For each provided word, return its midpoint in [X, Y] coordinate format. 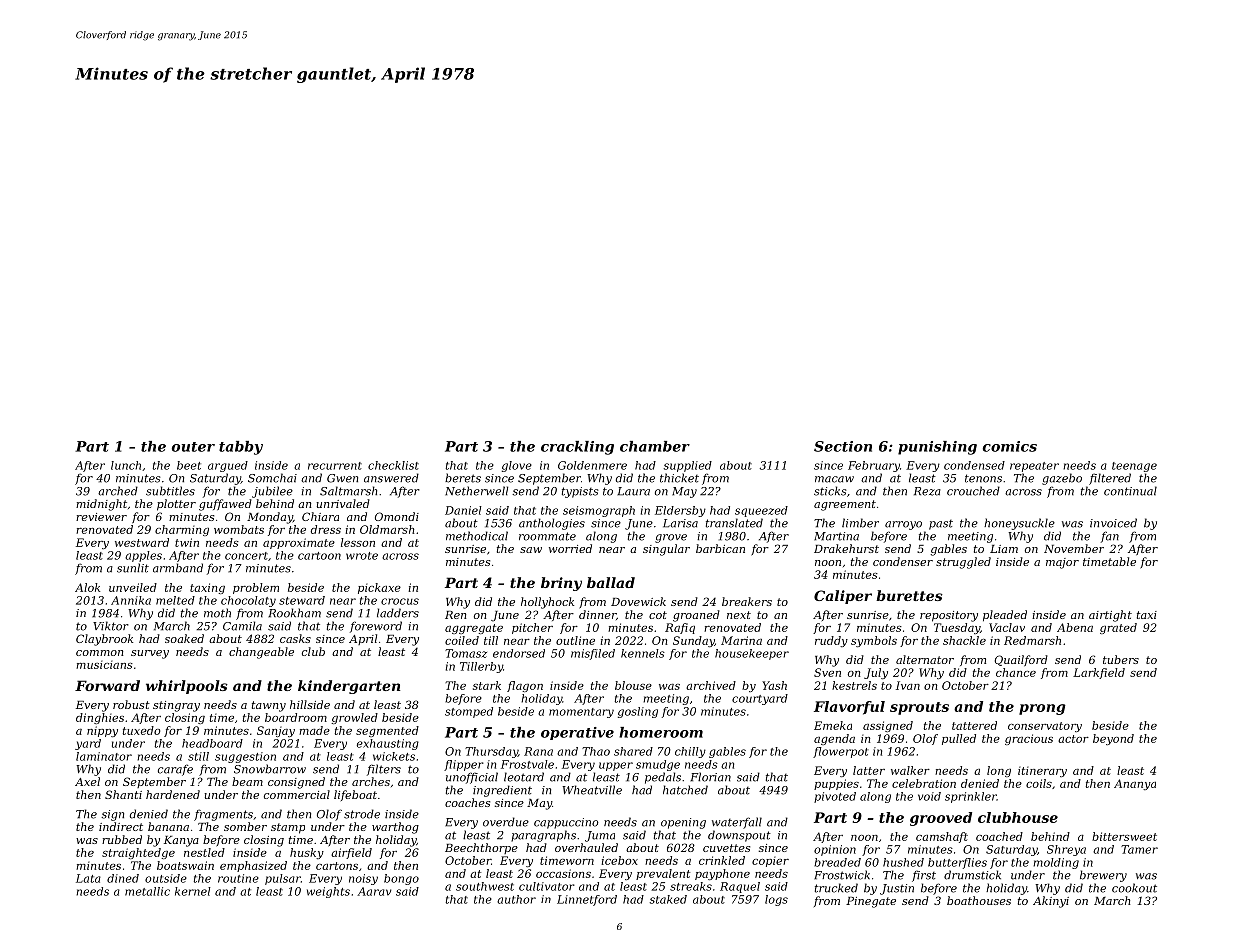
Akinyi [1051, 902]
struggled [963, 563]
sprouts [919, 708]
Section [843, 446]
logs [776, 900]
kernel [193, 891]
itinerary [1042, 772]
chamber [655, 446]
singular [666, 550]
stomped [469, 712]
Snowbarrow [270, 769]
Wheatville [592, 790]
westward [142, 542]
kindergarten [349, 687]
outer [193, 447]
